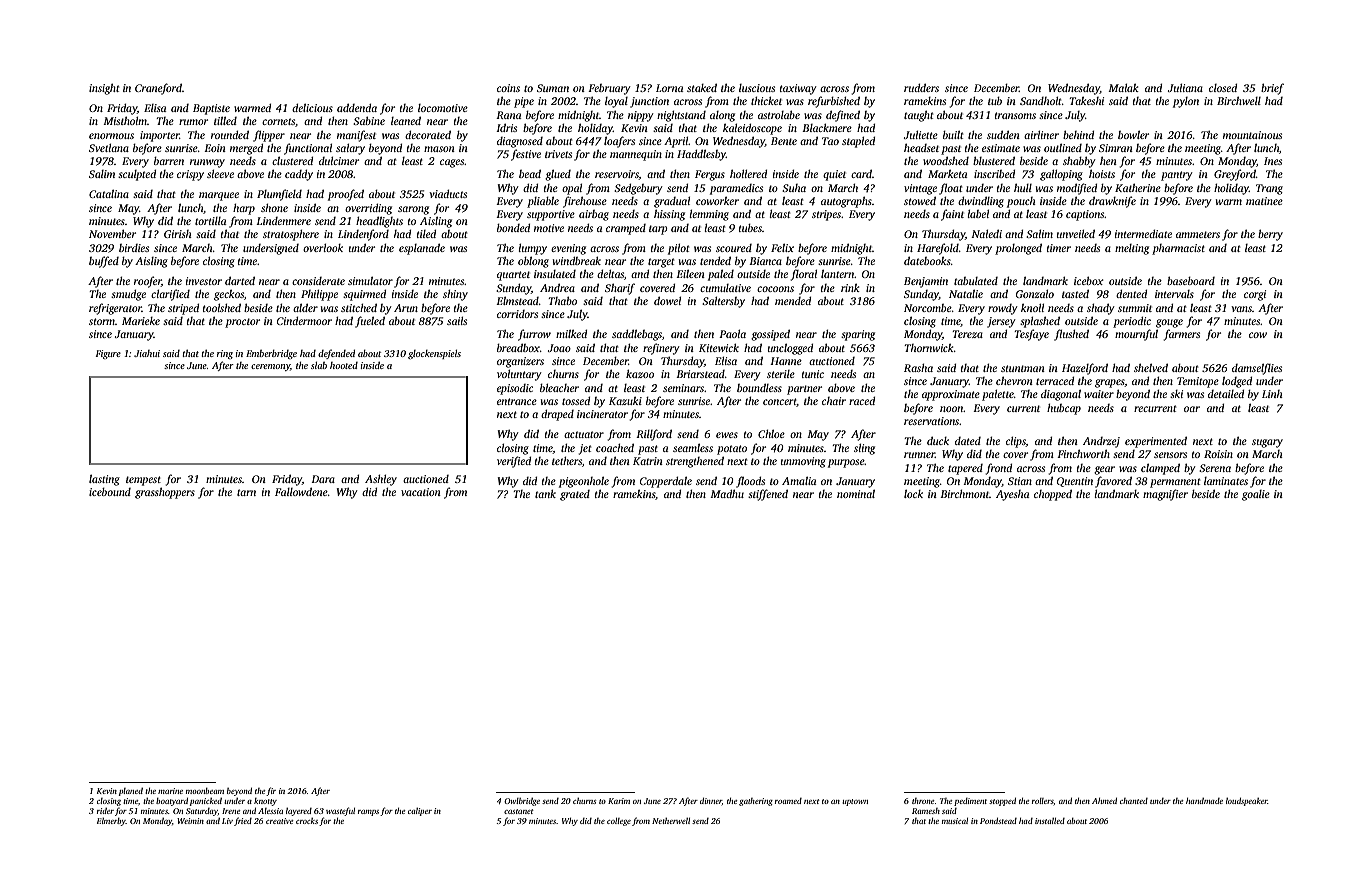 The width and height of the screenshot is (1372, 887). Describe the element at coordinates (1241, 309) in the screenshot. I see `vans` at that location.
